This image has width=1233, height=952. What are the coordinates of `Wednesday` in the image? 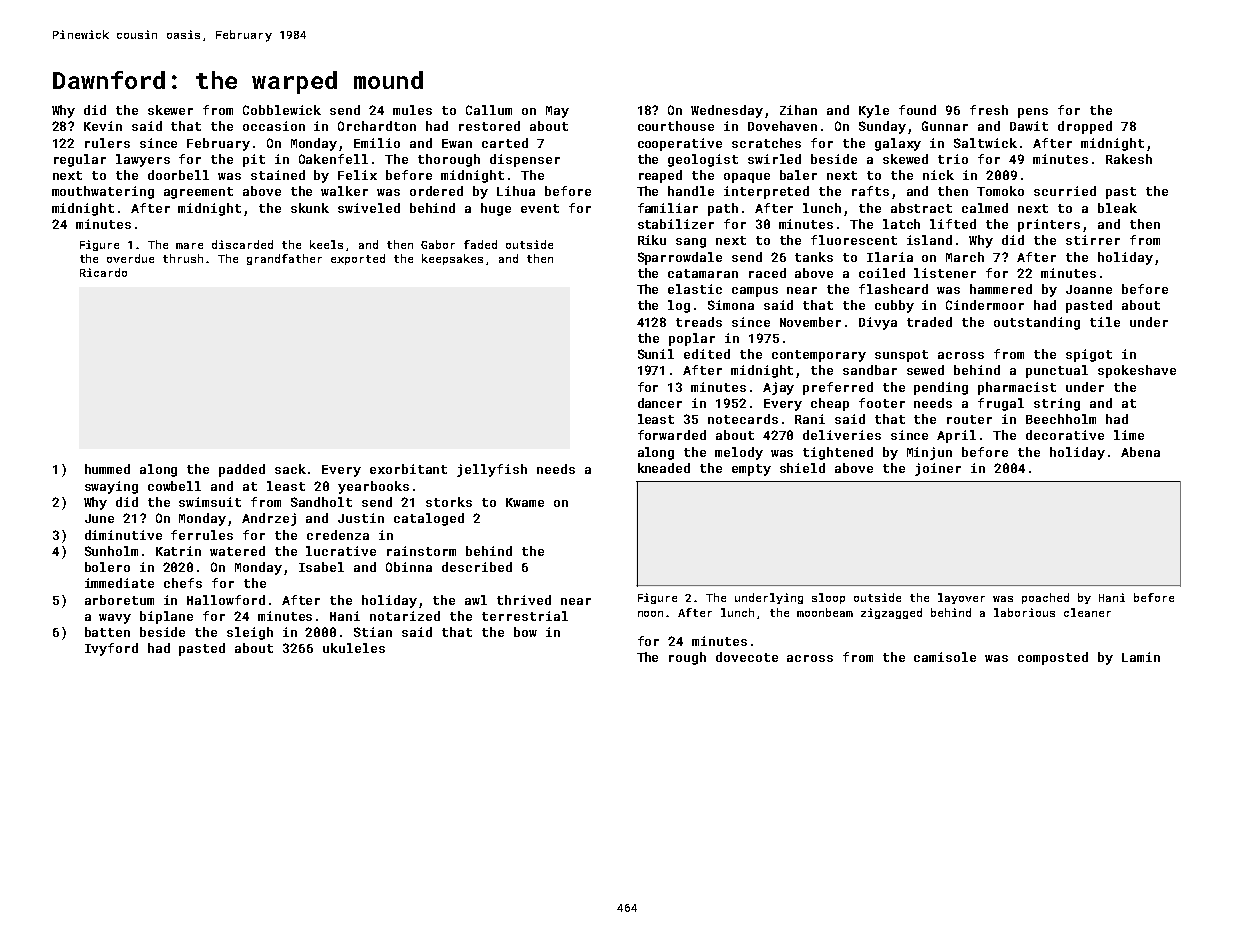 It's located at (727, 111).
